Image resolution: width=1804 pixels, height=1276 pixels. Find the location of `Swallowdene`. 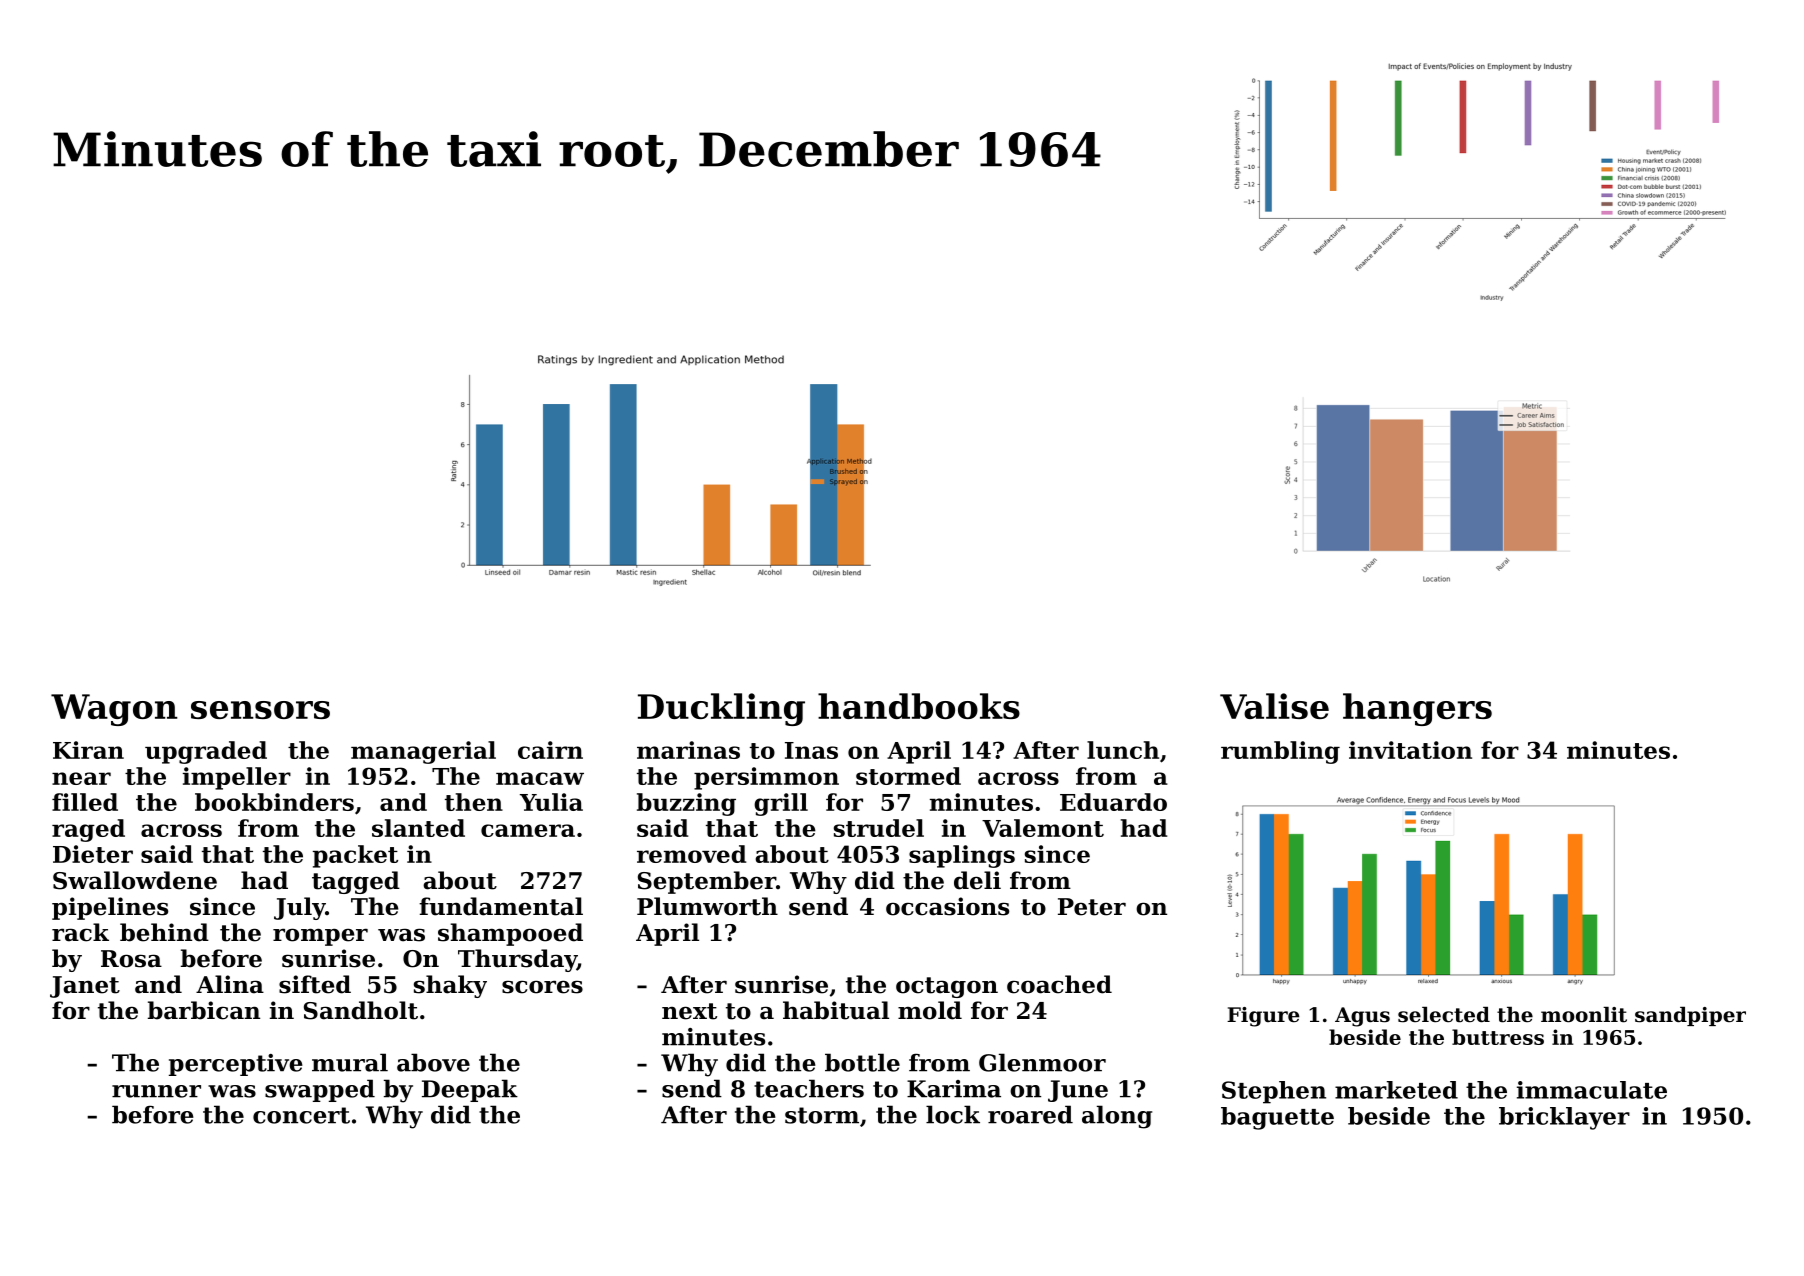

Swallowdene is located at coordinates (135, 880).
